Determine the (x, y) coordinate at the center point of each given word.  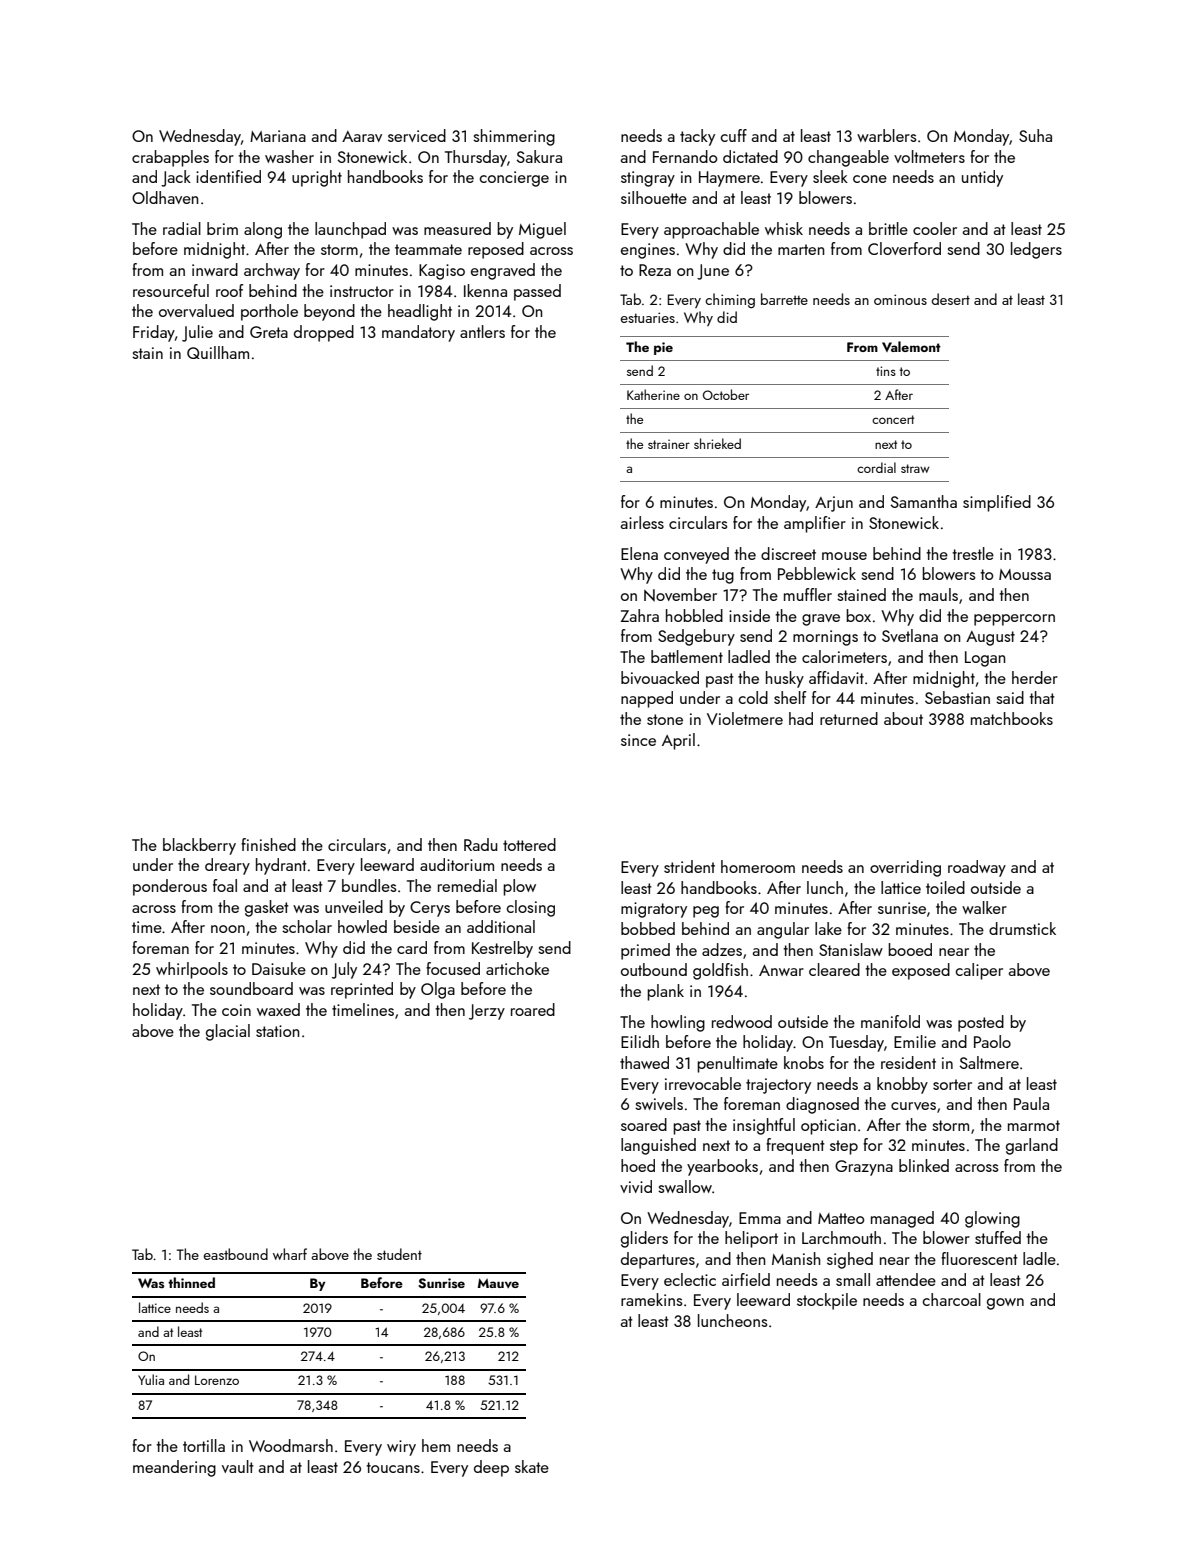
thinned (191, 1282)
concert (893, 419)
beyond (329, 312)
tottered (529, 844)
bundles (369, 885)
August (990, 638)
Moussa (1025, 574)
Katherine (653, 394)
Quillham (218, 352)
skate (532, 1466)
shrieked (717, 443)
